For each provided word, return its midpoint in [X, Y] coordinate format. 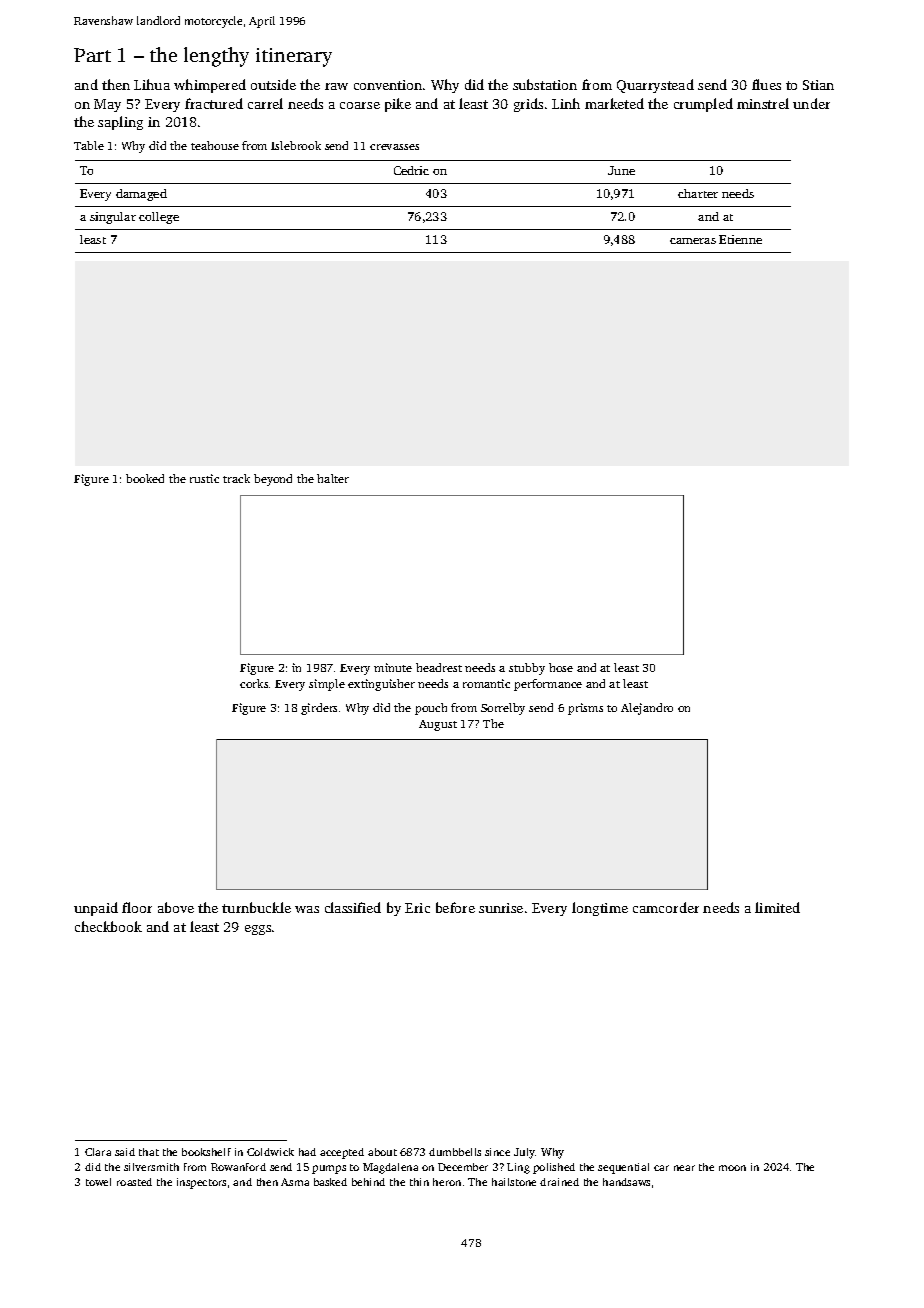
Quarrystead [655, 86]
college [159, 218]
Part [92, 55]
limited [777, 907]
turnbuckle [256, 907]
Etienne [740, 239]
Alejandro [647, 709]
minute [393, 667]
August [438, 725]
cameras [693, 241]
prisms [585, 709]
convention [388, 85]
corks [254, 683]
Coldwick [270, 1152]
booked [145, 478]
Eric [417, 908]
